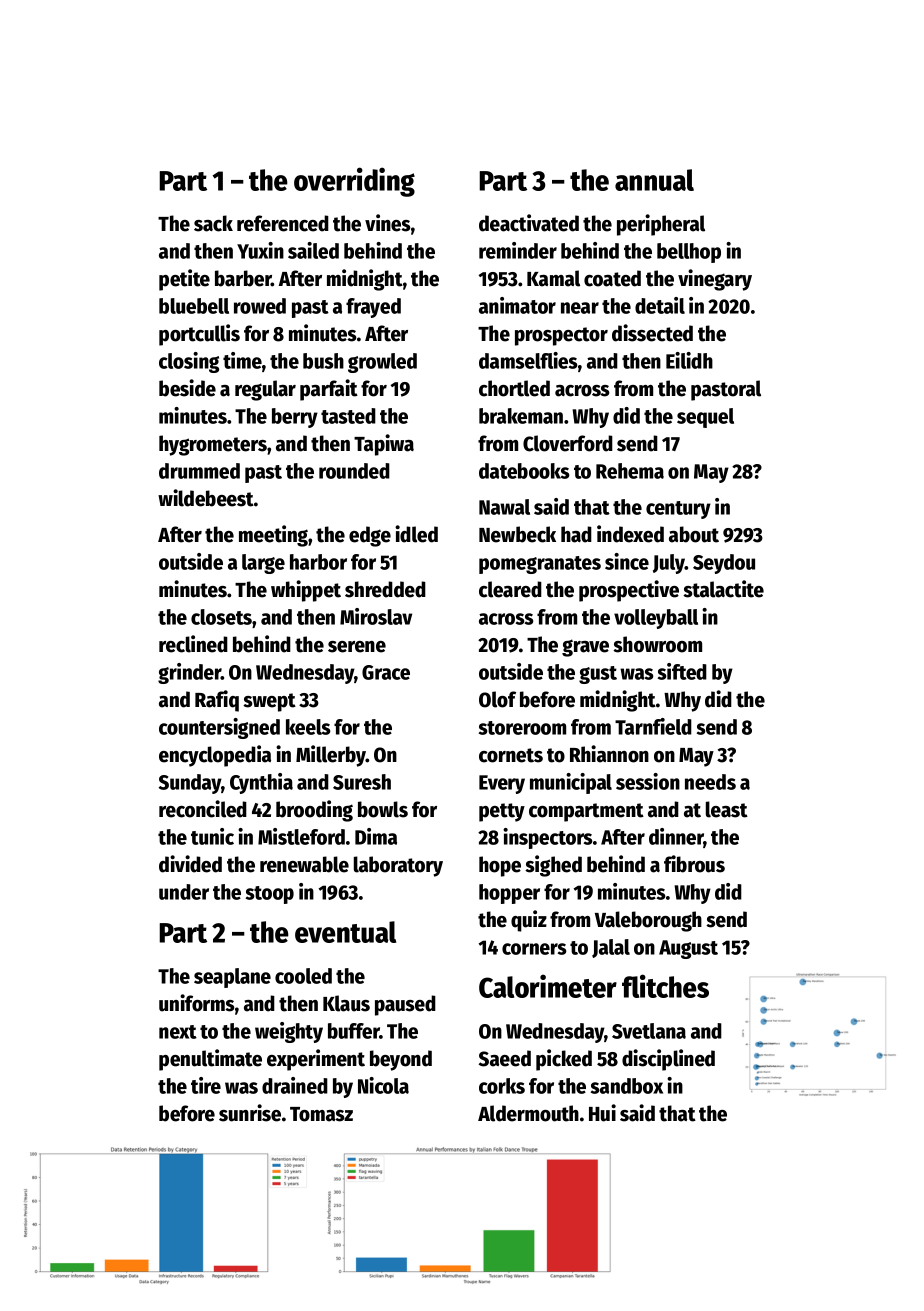 The width and height of the page is (924, 1311). What do you see at coordinates (505, 1058) in the page?
I see `Saeed` at bounding box center [505, 1058].
